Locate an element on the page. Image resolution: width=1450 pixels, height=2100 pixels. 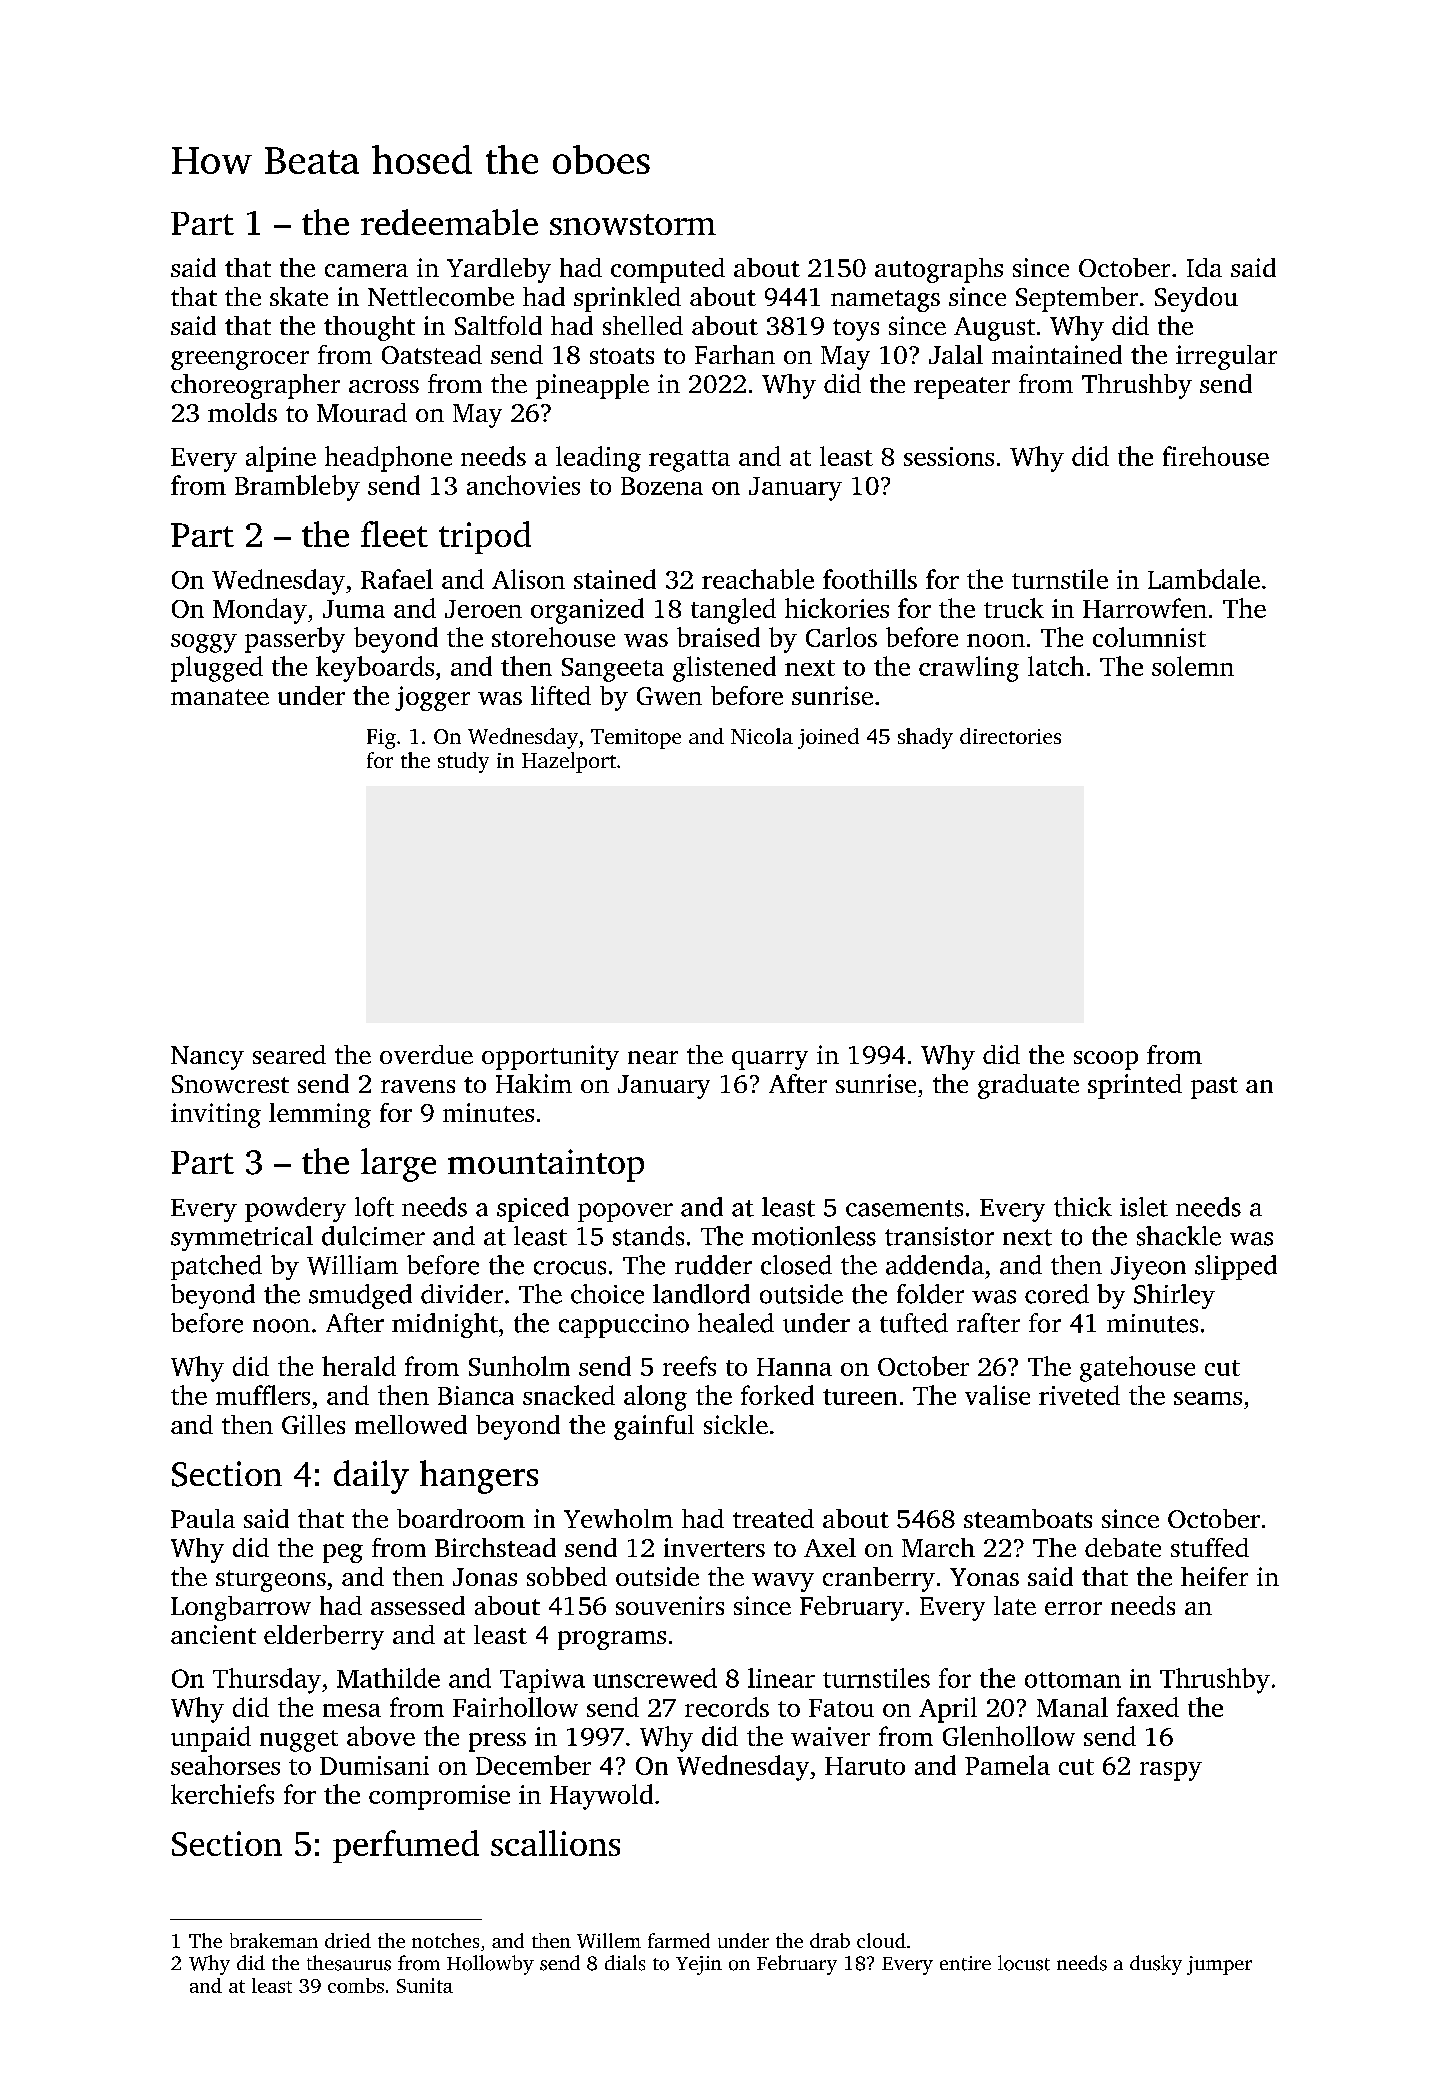
Bianca is located at coordinates (476, 1395).
